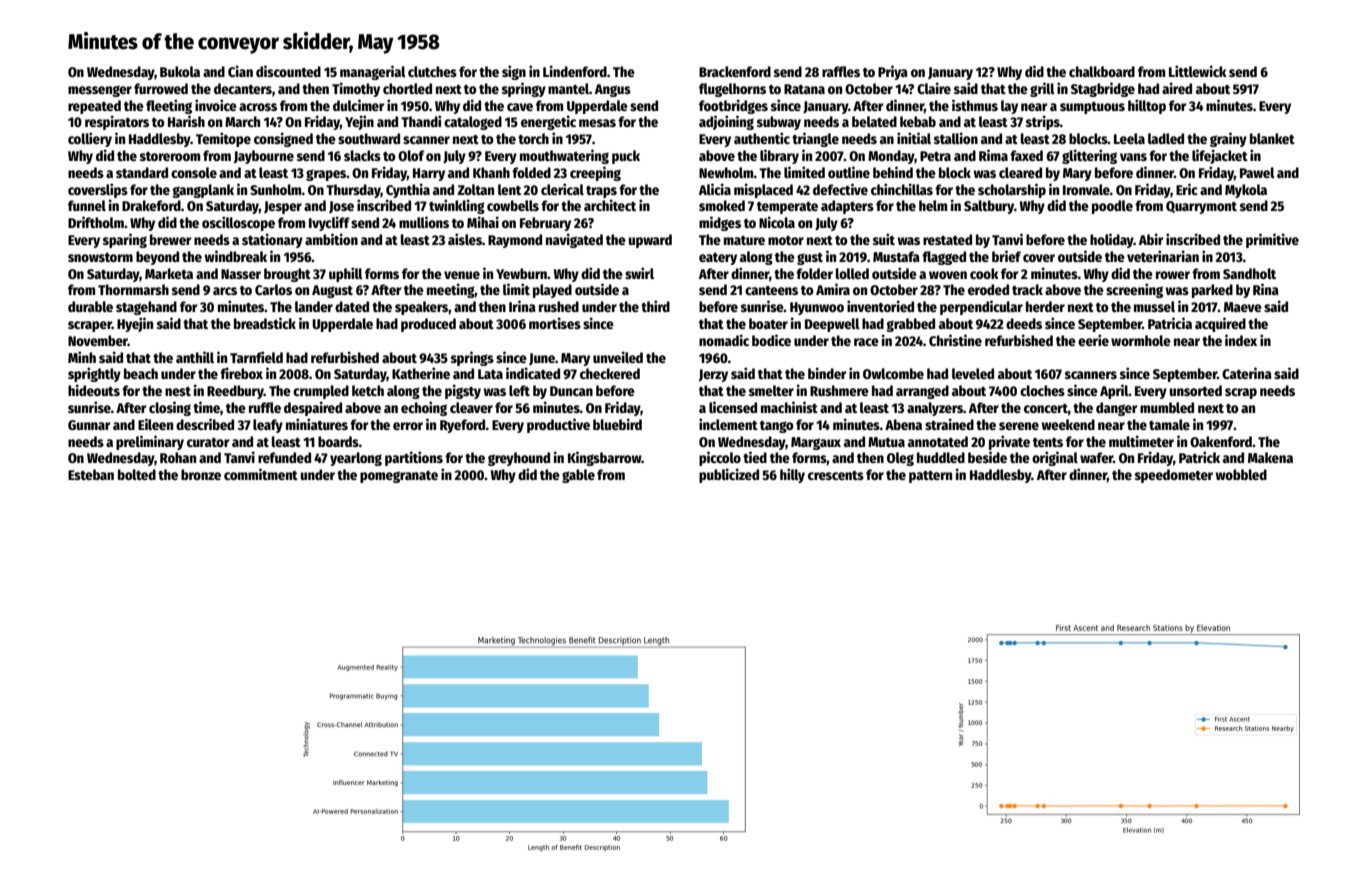 This image has height=887, width=1372. What do you see at coordinates (575, 71) in the image?
I see `Lindenford` at bounding box center [575, 71].
